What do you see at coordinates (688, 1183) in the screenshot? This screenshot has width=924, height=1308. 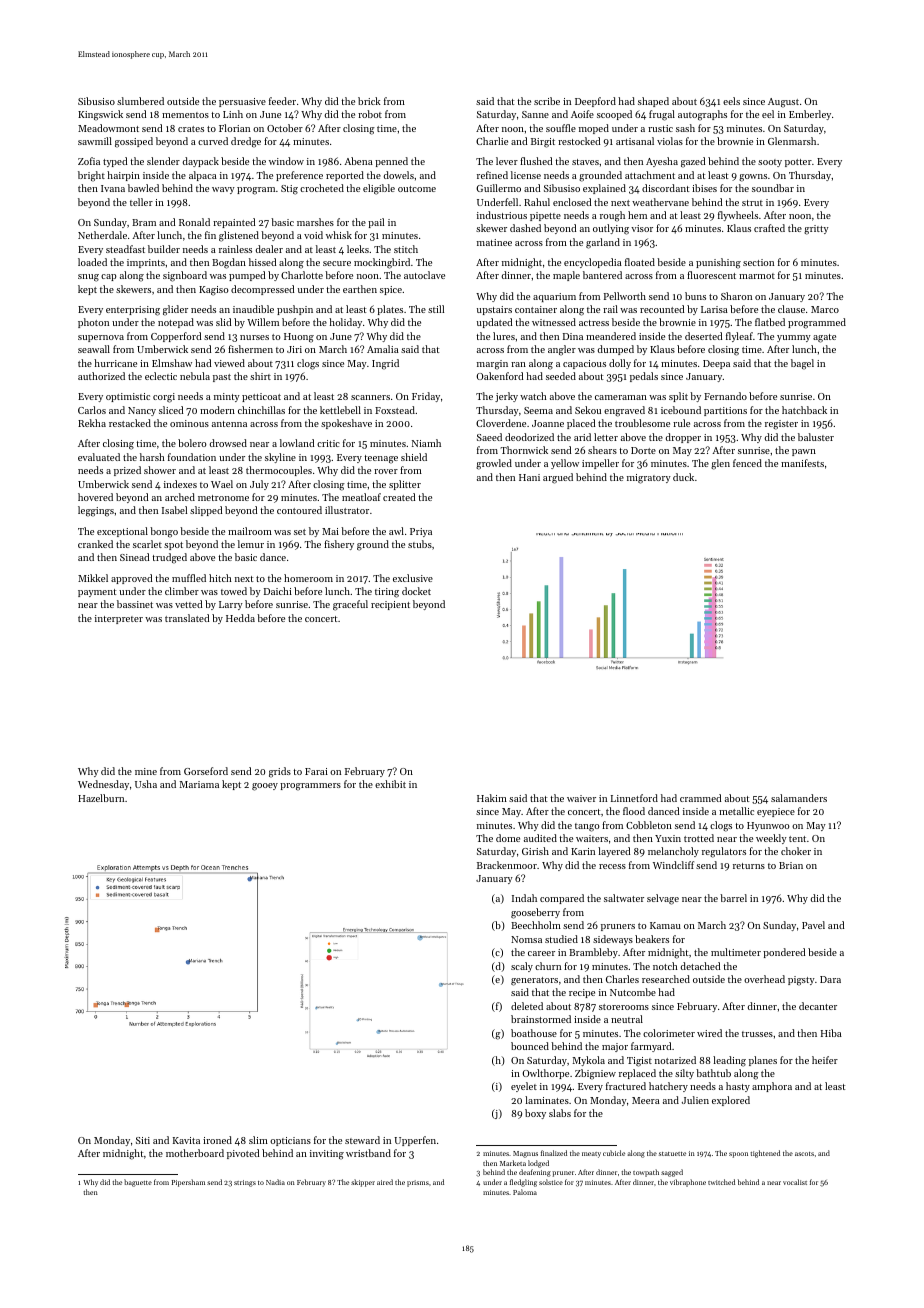 I see `vibraphone` at bounding box center [688, 1183].
